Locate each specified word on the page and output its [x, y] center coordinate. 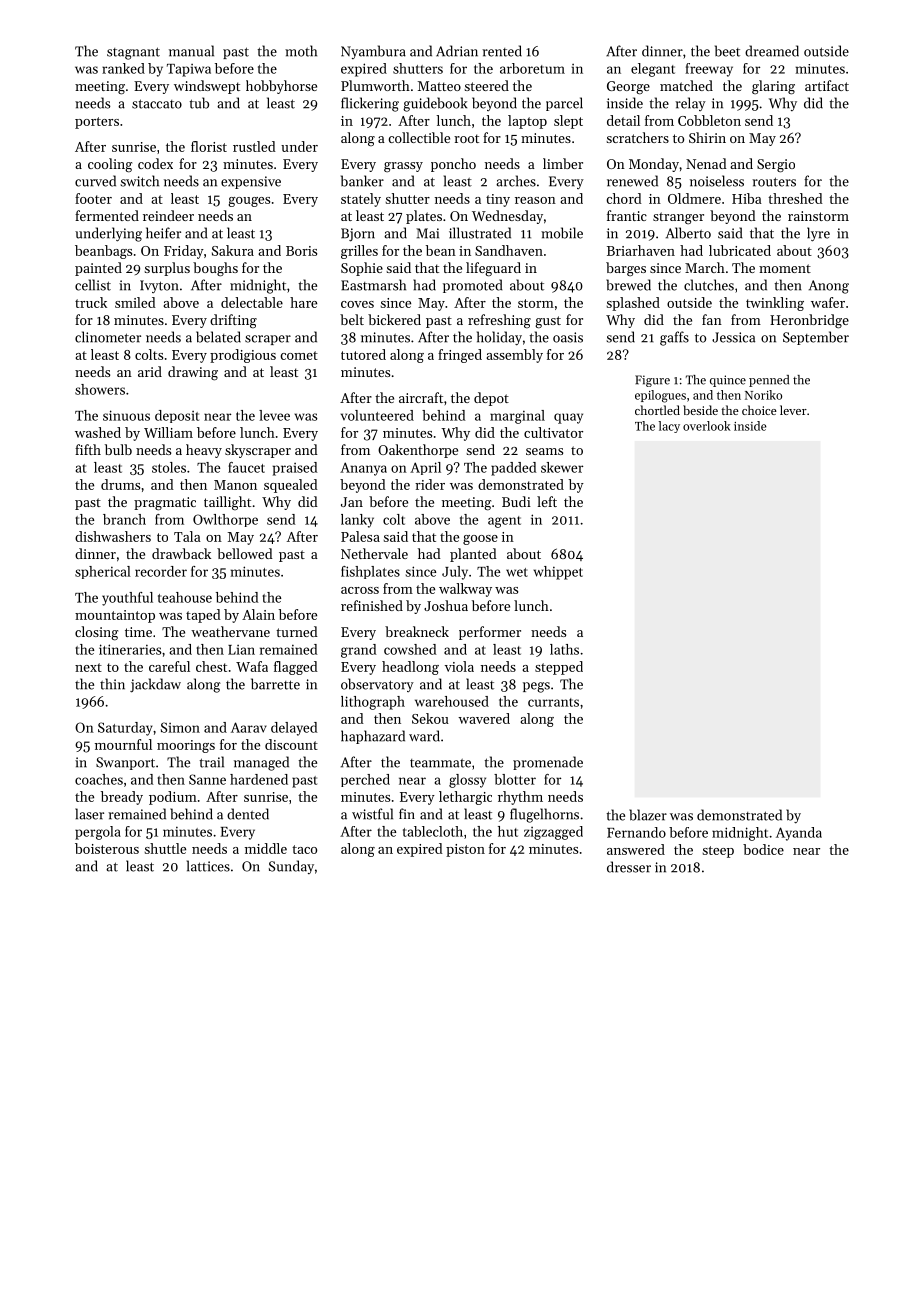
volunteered [377, 415]
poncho [453, 165]
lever [793, 410]
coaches [99, 779]
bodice [763, 849]
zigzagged [553, 833]
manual [191, 51]
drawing [193, 373]
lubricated [740, 250]
